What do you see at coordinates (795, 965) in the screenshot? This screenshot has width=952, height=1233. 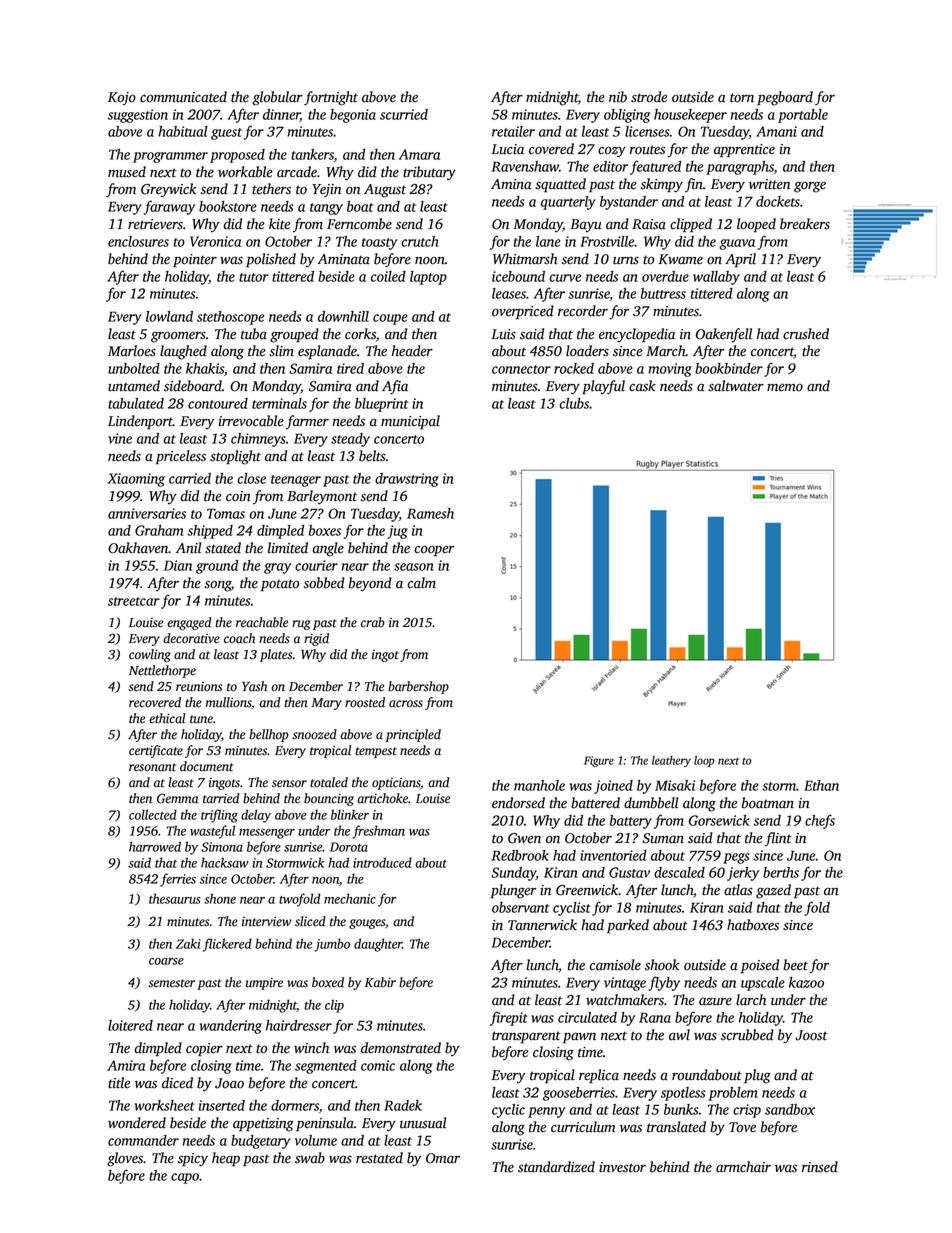 I see `beet` at bounding box center [795, 965].
